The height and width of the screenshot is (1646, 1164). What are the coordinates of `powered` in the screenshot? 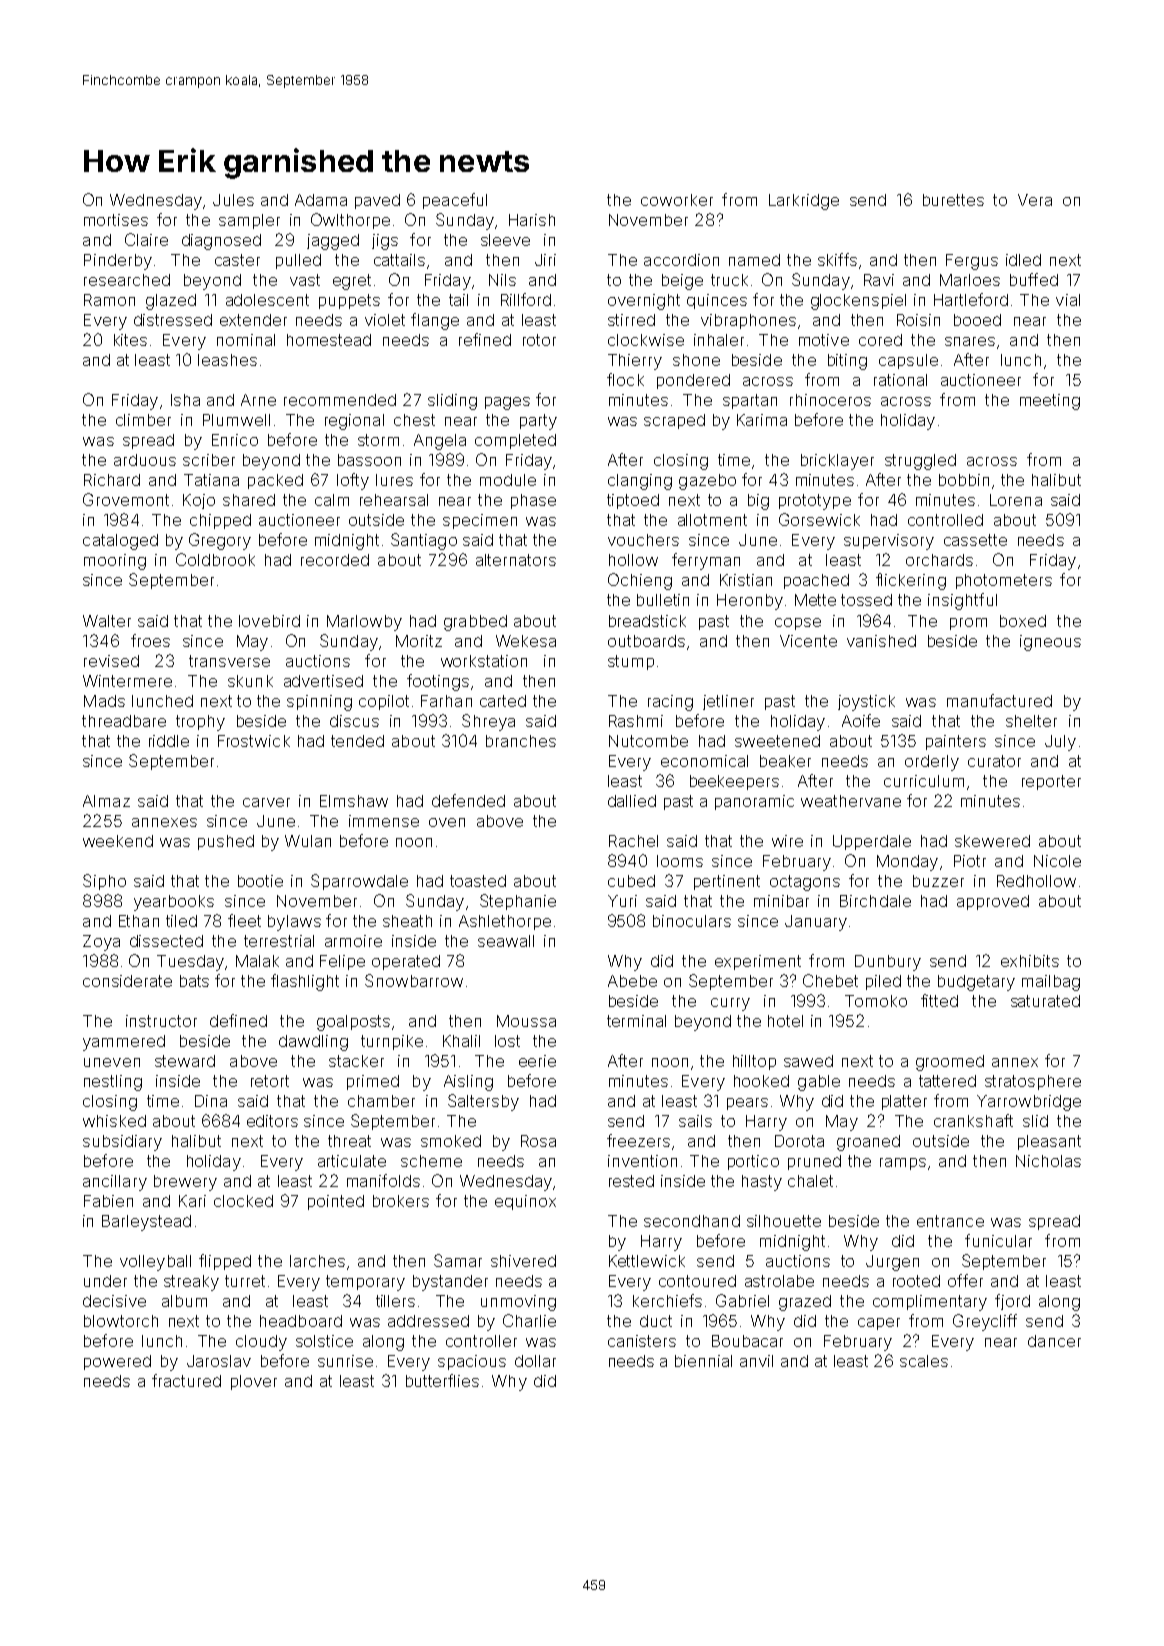 It's located at (117, 1362).
